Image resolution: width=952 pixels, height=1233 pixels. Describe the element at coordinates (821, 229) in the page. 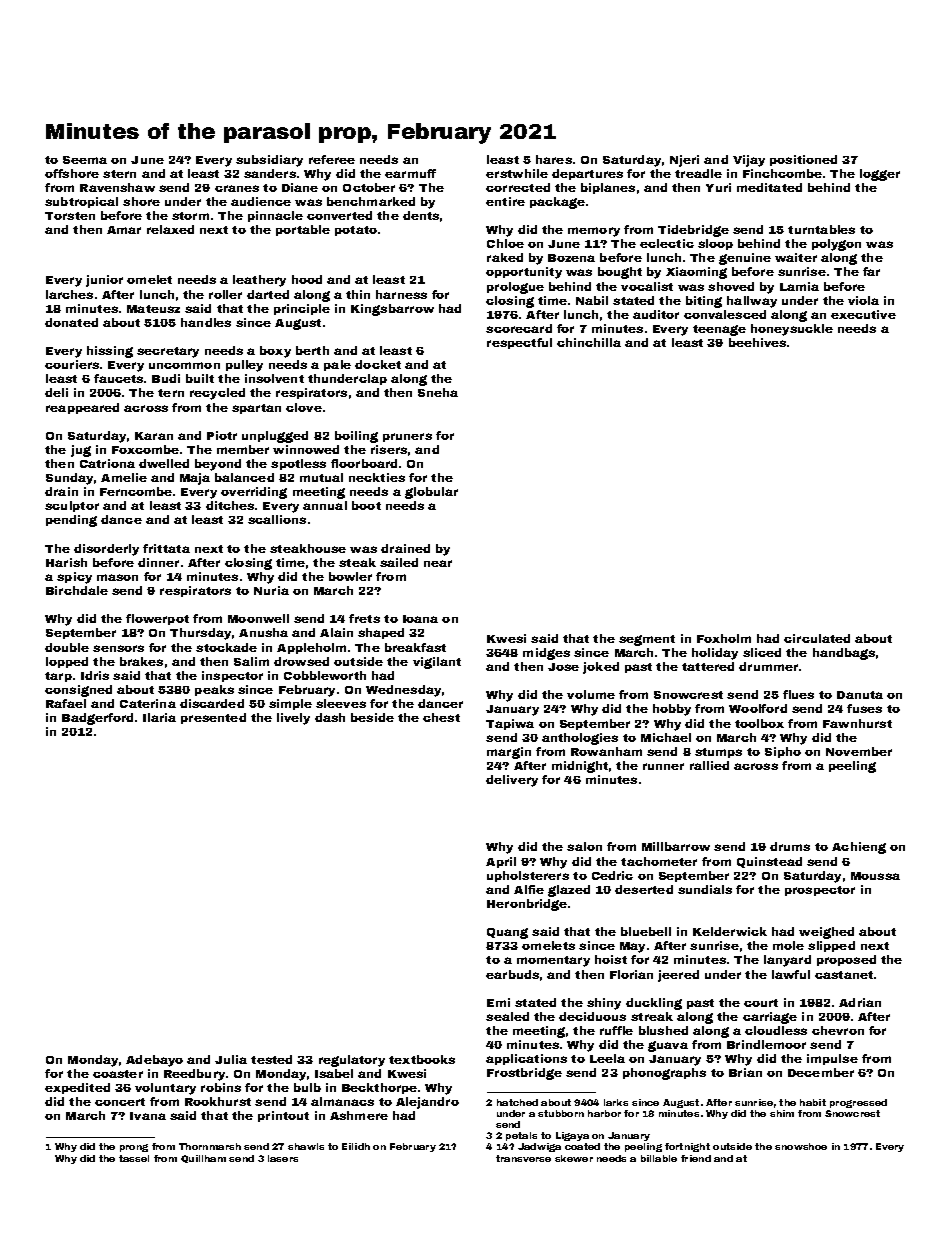

I see `turntables` at that location.
